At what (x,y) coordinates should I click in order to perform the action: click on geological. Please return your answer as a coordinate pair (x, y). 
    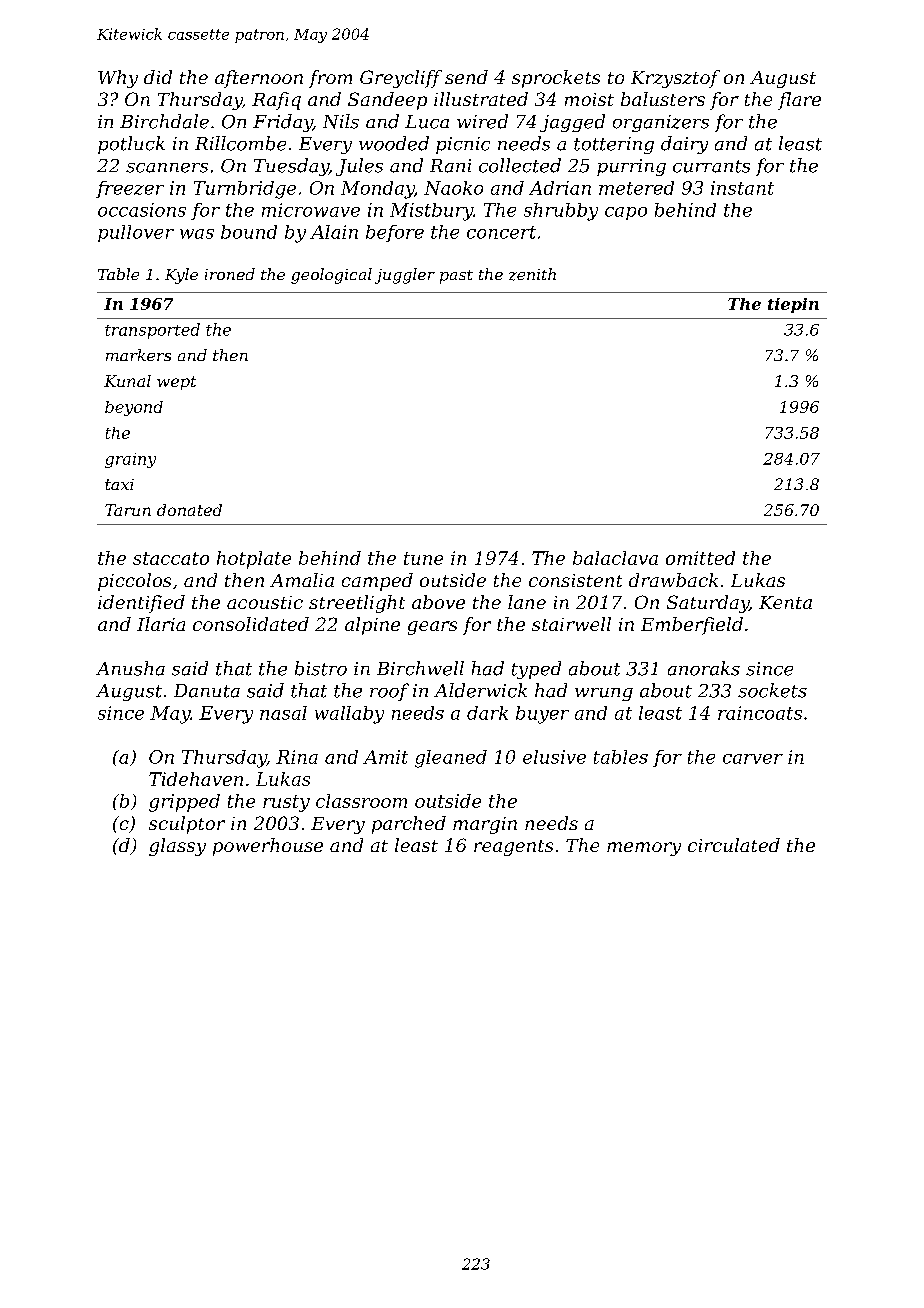
    Looking at the image, I should click on (331, 276).
